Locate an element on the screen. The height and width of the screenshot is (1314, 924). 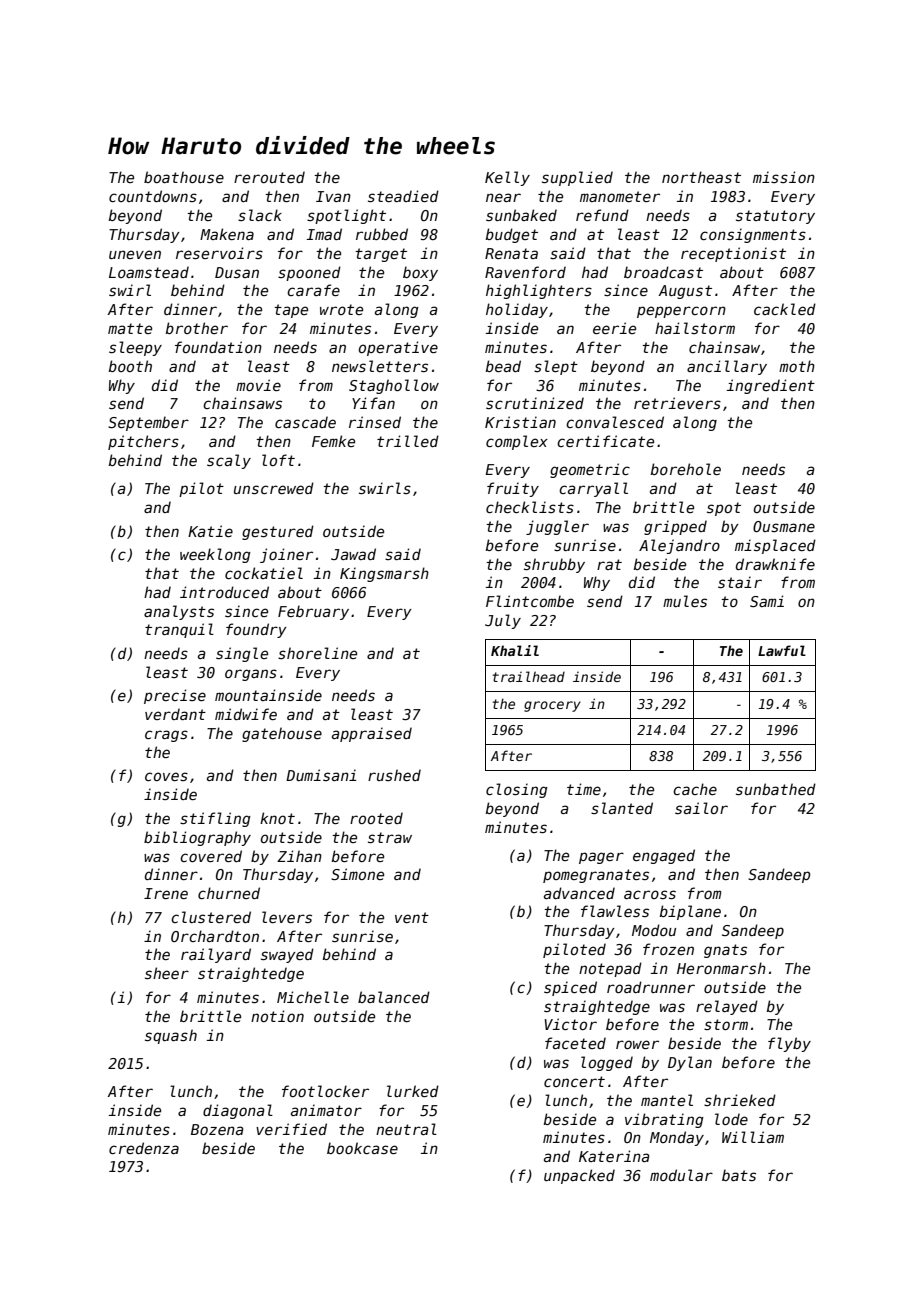
Ousmane is located at coordinates (784, 526).
